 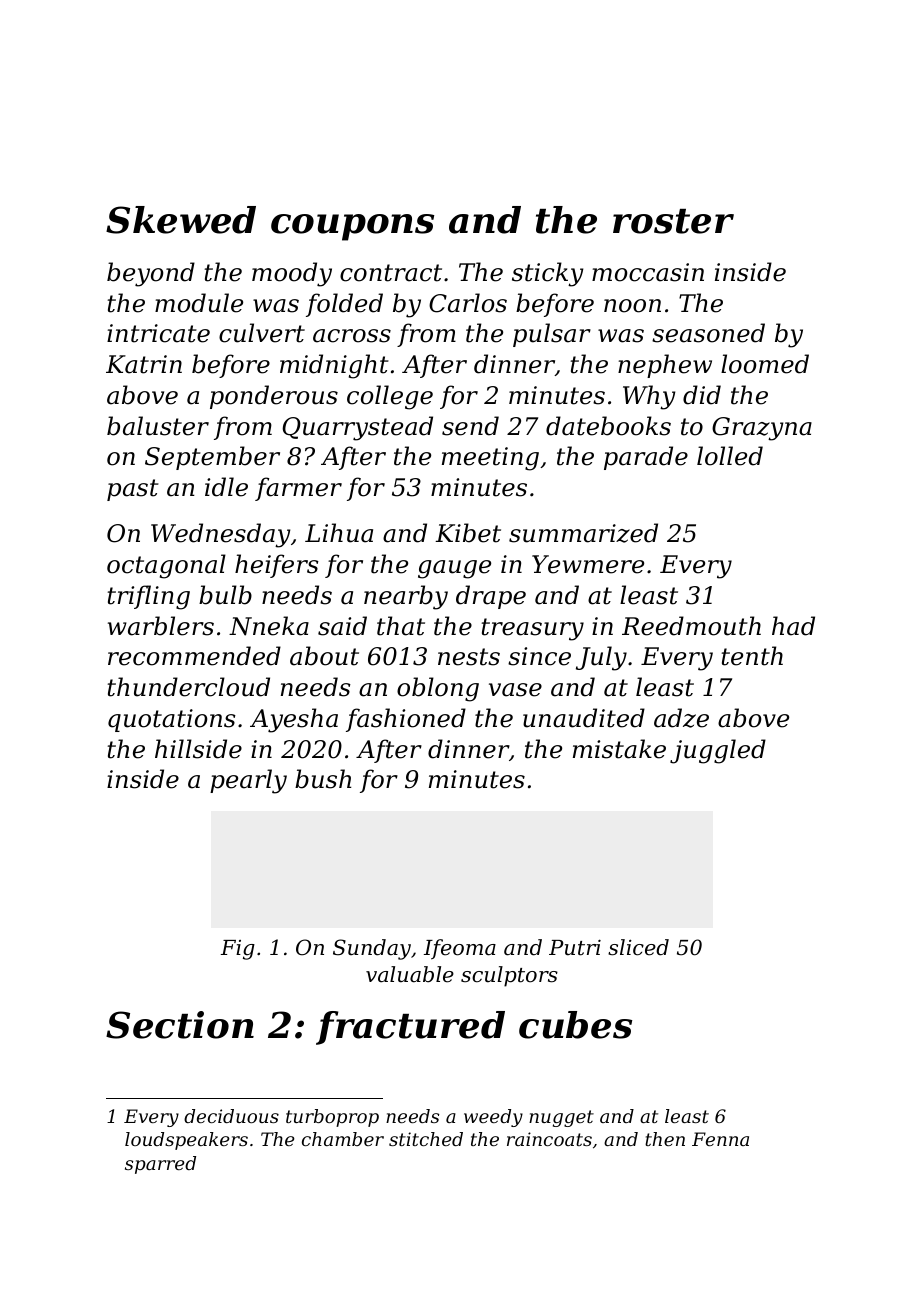 I want to click on trifling, so click(x=149, y=597).
